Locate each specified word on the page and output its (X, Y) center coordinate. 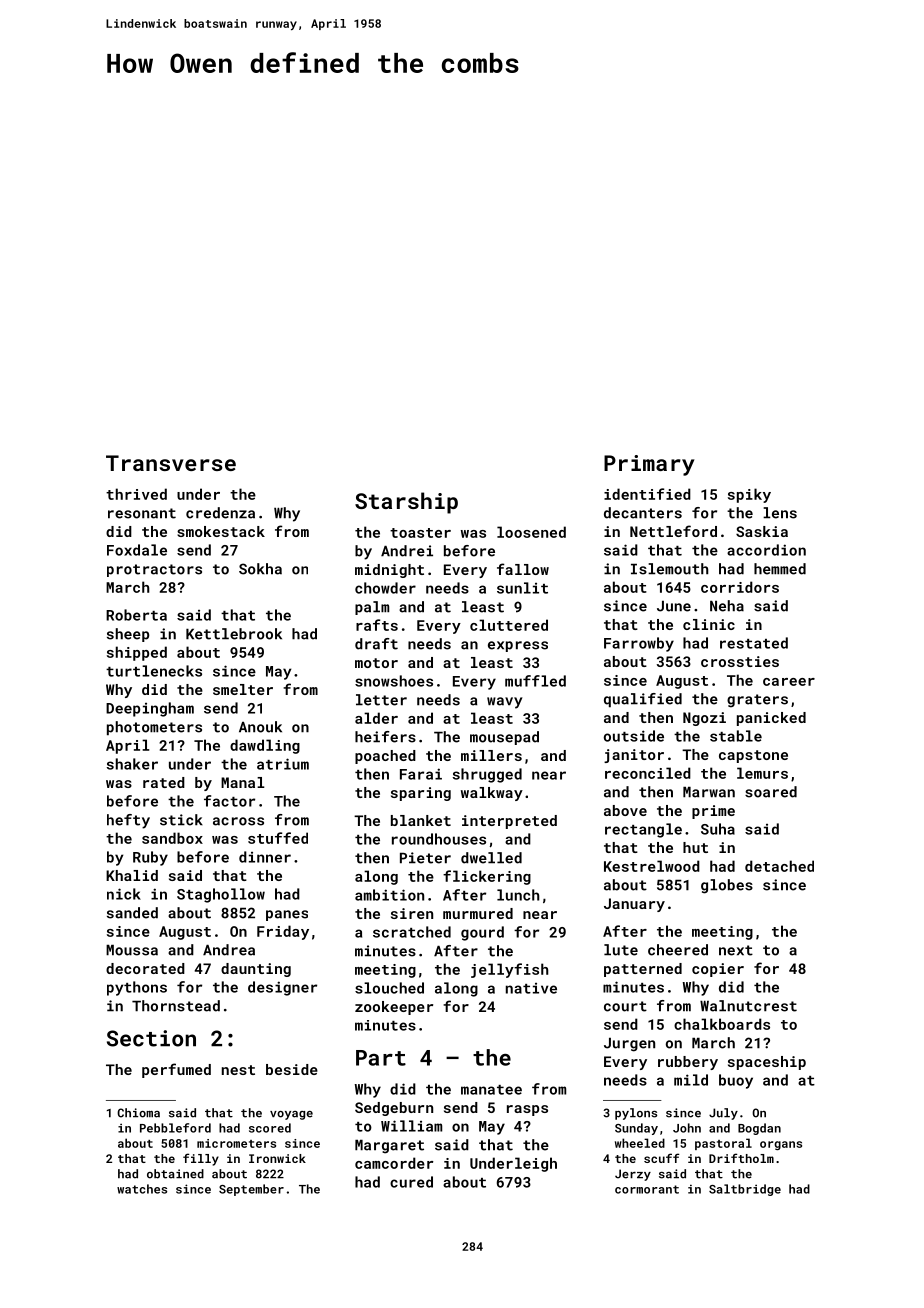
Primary (649, 465)
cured (411, 1182)
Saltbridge (745, 1190)
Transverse (171, 463)
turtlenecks (154, 671)
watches (142, 1189)
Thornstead (176, 1006)
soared (771, 792)
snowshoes (394, 681)
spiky (749, 495)
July (723, 1114)
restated (754, 643)
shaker (132, 764)
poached (385, 757)
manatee (491, 1090)
